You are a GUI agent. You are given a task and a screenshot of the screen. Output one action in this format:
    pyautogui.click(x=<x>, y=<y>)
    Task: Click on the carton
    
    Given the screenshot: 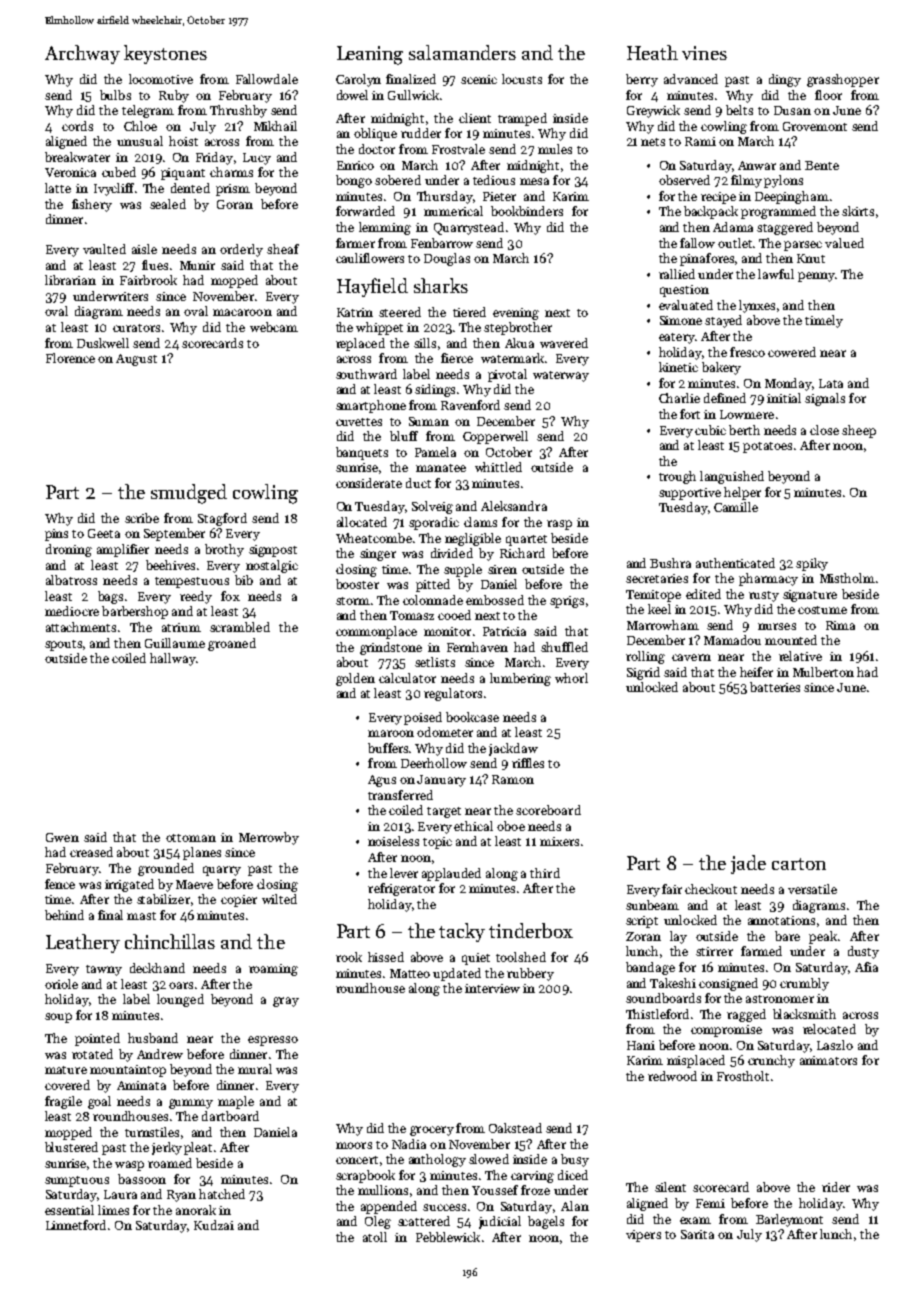 What is the action you would take?
    pyautogui.click(x=799, y=864)
